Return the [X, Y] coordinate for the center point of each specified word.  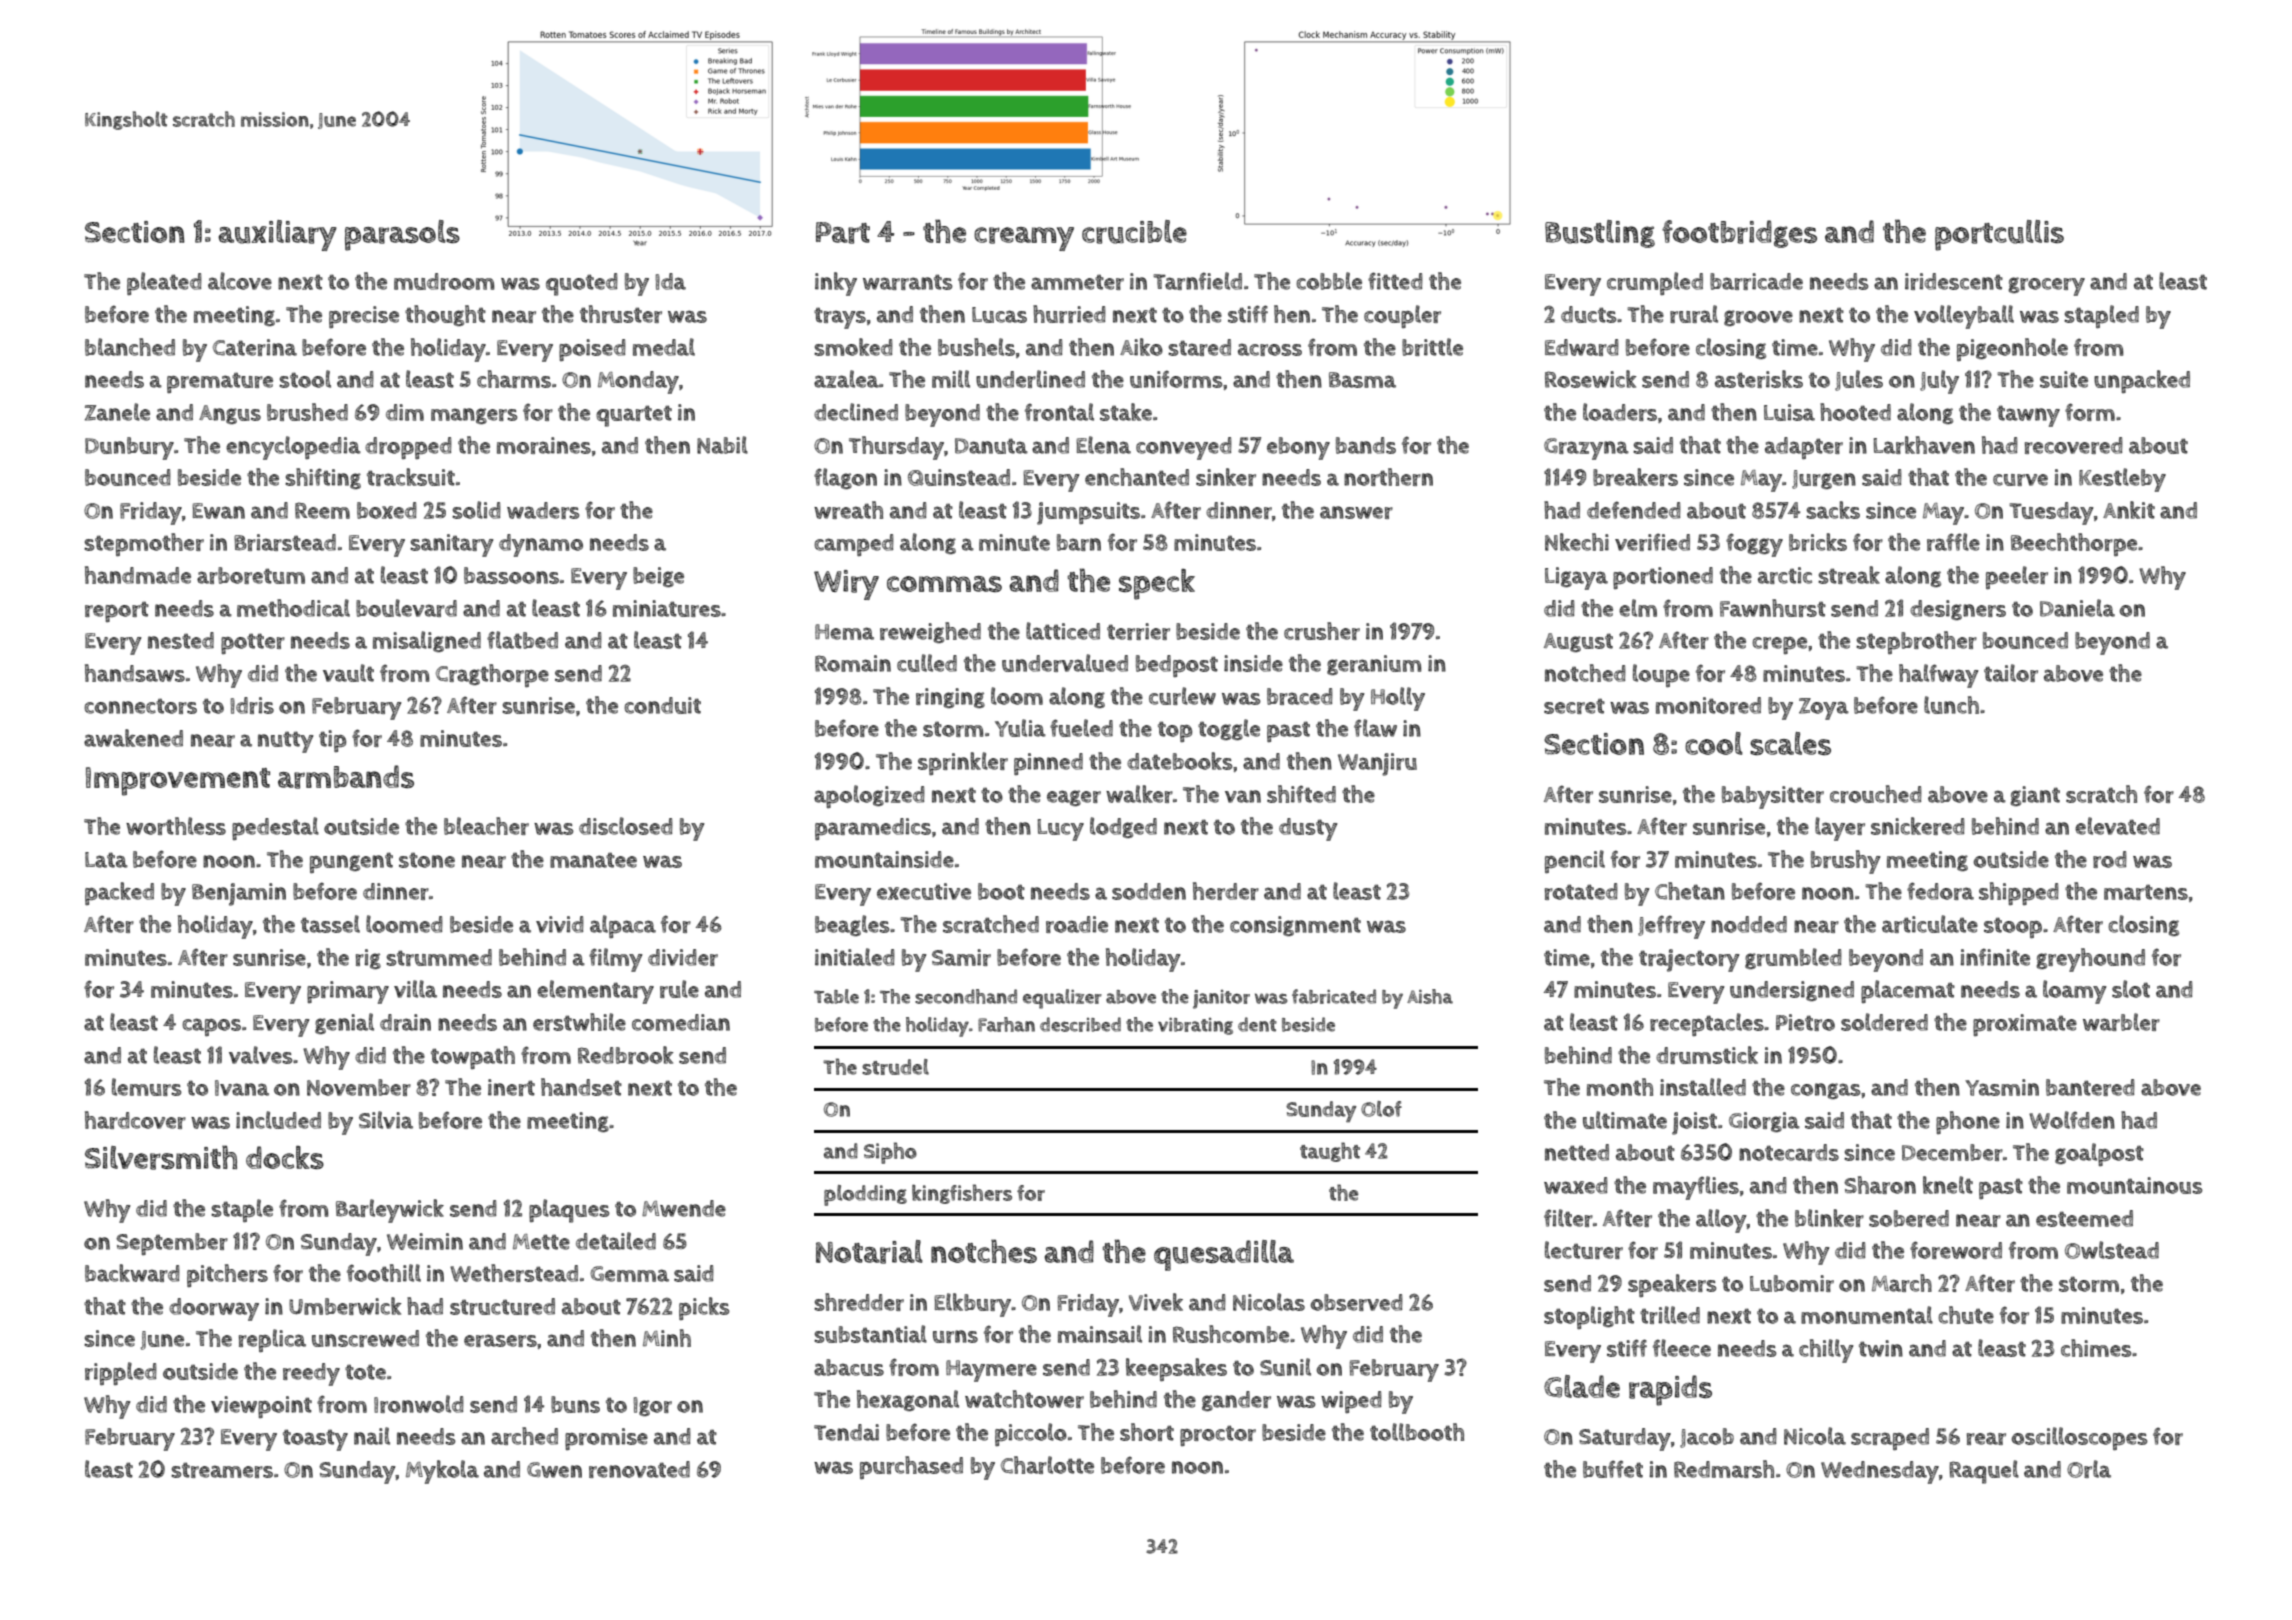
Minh [667, 1338]
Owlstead [2112, 1250]
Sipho [890, 1153]
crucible [1134, 232]
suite [2064, 379]
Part [843, 233]
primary [348, 992]
